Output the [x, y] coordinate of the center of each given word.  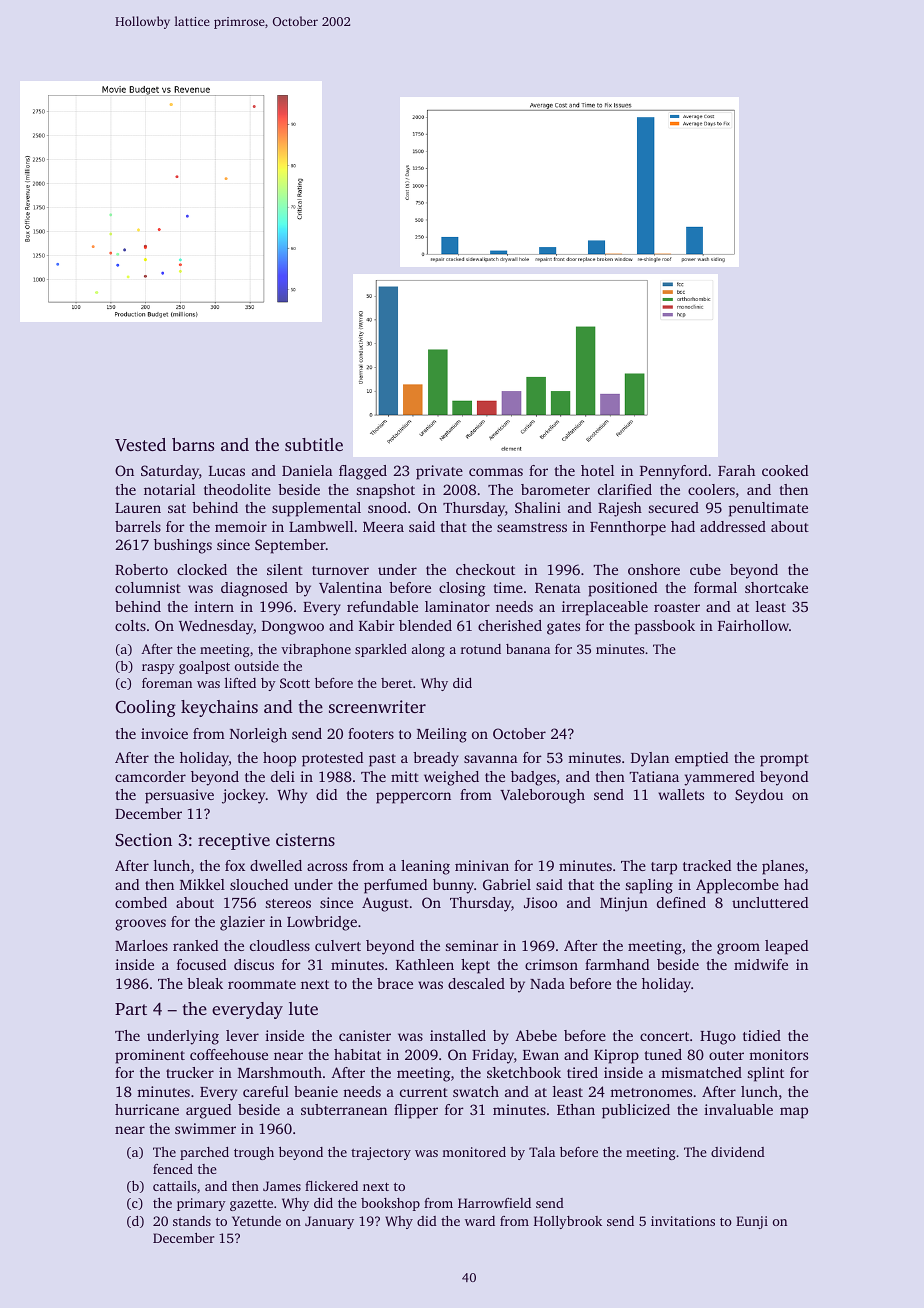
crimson [551, 964]
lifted [240, 683]
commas [496, 472]
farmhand [617, 964]
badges [533, 778]
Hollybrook [568, 1222]
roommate [262, 984]
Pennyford [673, 472]
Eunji [752, 1222]
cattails [174, 1186]
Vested [140, 444]
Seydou [759, 796]
